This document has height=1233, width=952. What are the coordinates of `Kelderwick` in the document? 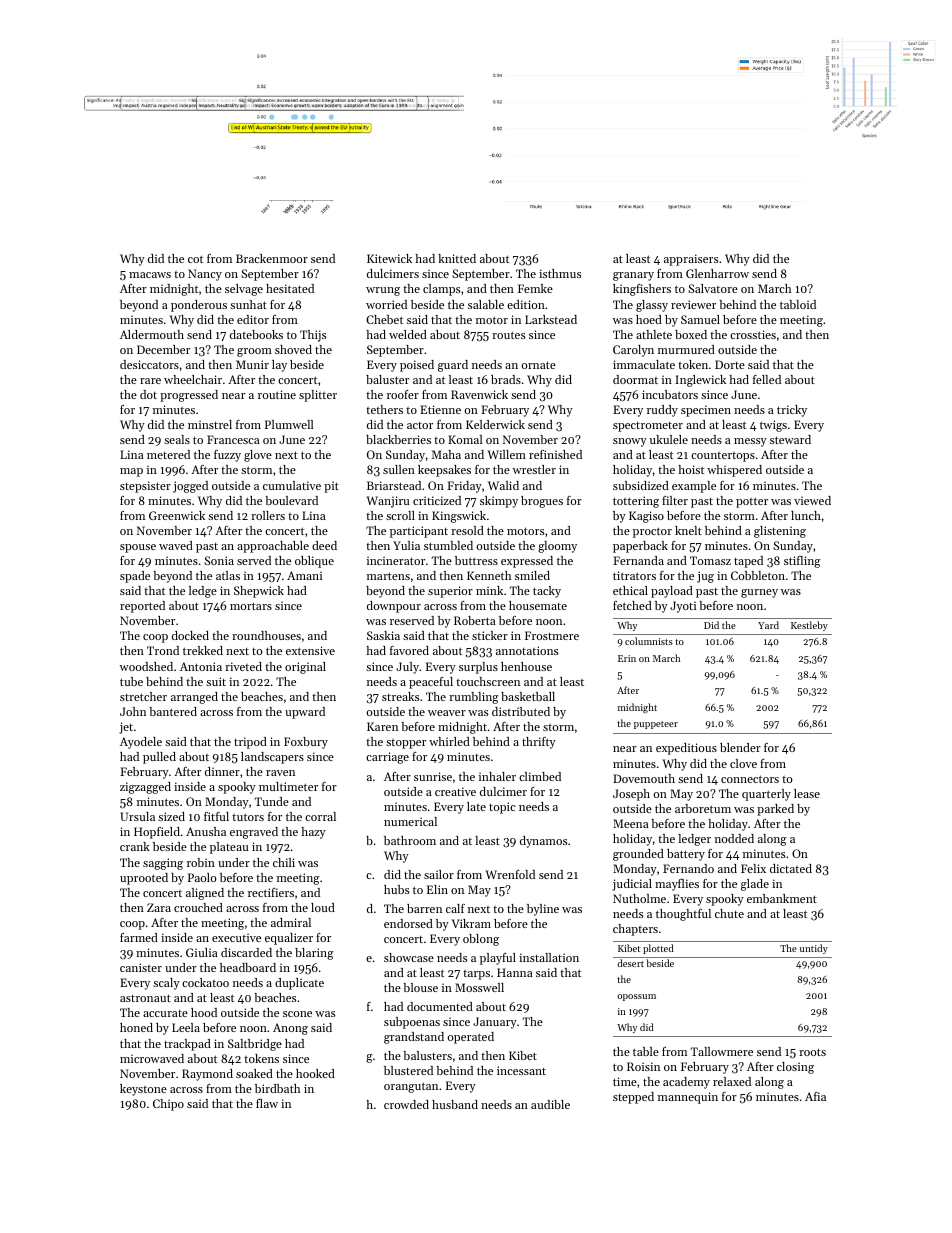 It's located at (495, 424).
